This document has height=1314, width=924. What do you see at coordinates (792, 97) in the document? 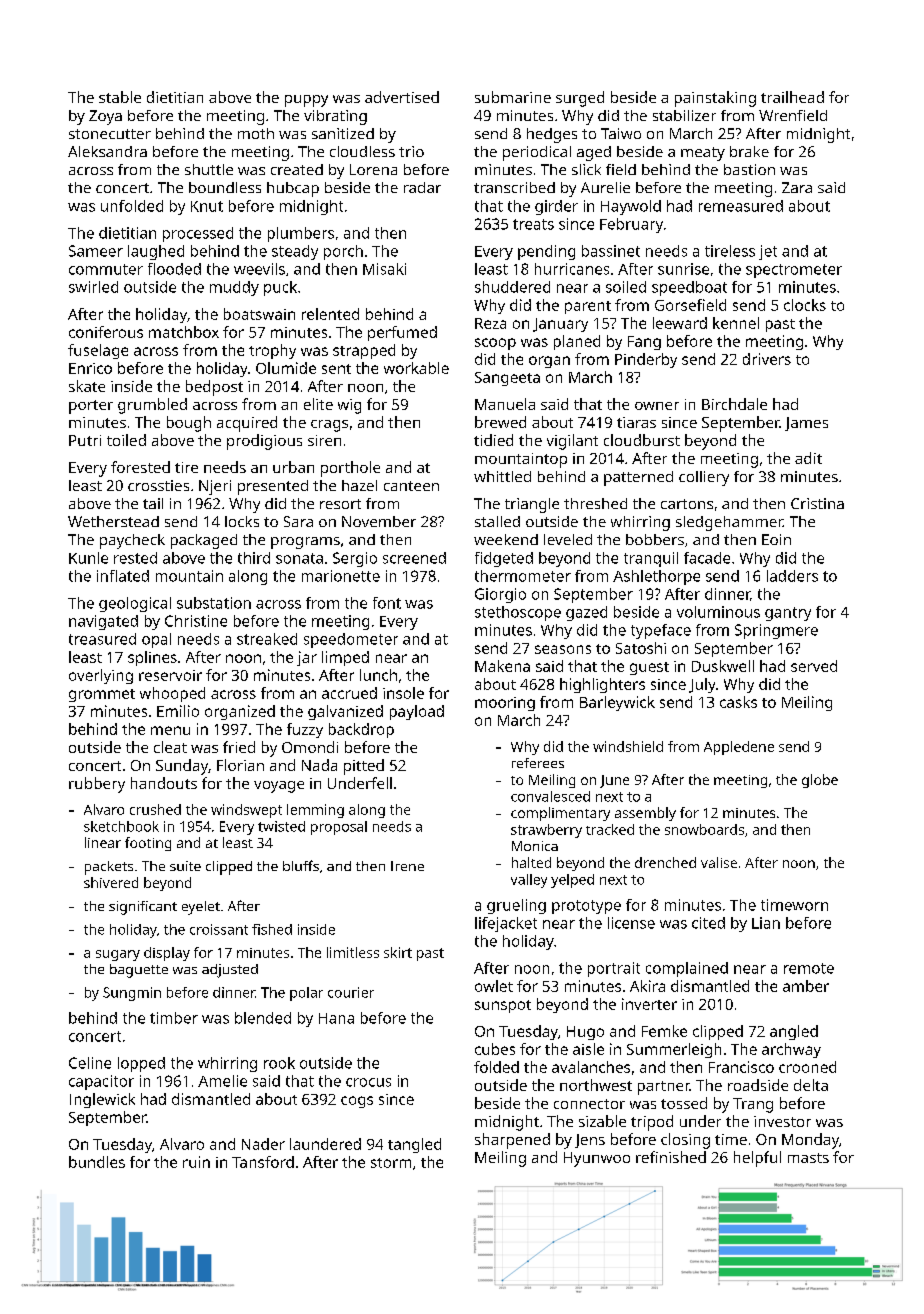
I see `trailhead` at bounding box center [792, 97].
